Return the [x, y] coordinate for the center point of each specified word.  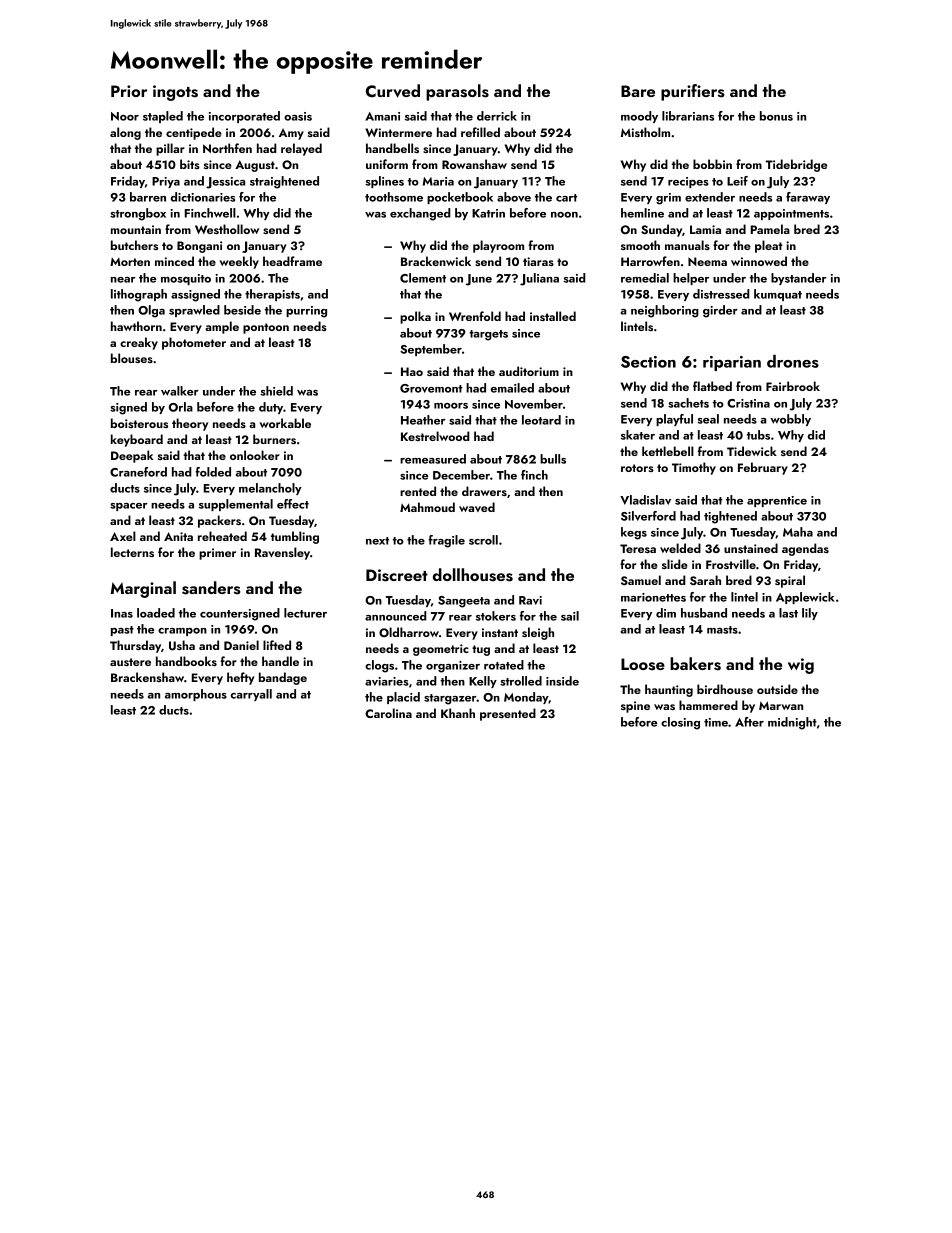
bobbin [712, 164]
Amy [291, 134]
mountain [136, 229]
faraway [808, 198]
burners [274, 439]
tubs [758, 435]
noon [564, 215]
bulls [553, 459]
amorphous [196, 695]
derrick [497, 116]
